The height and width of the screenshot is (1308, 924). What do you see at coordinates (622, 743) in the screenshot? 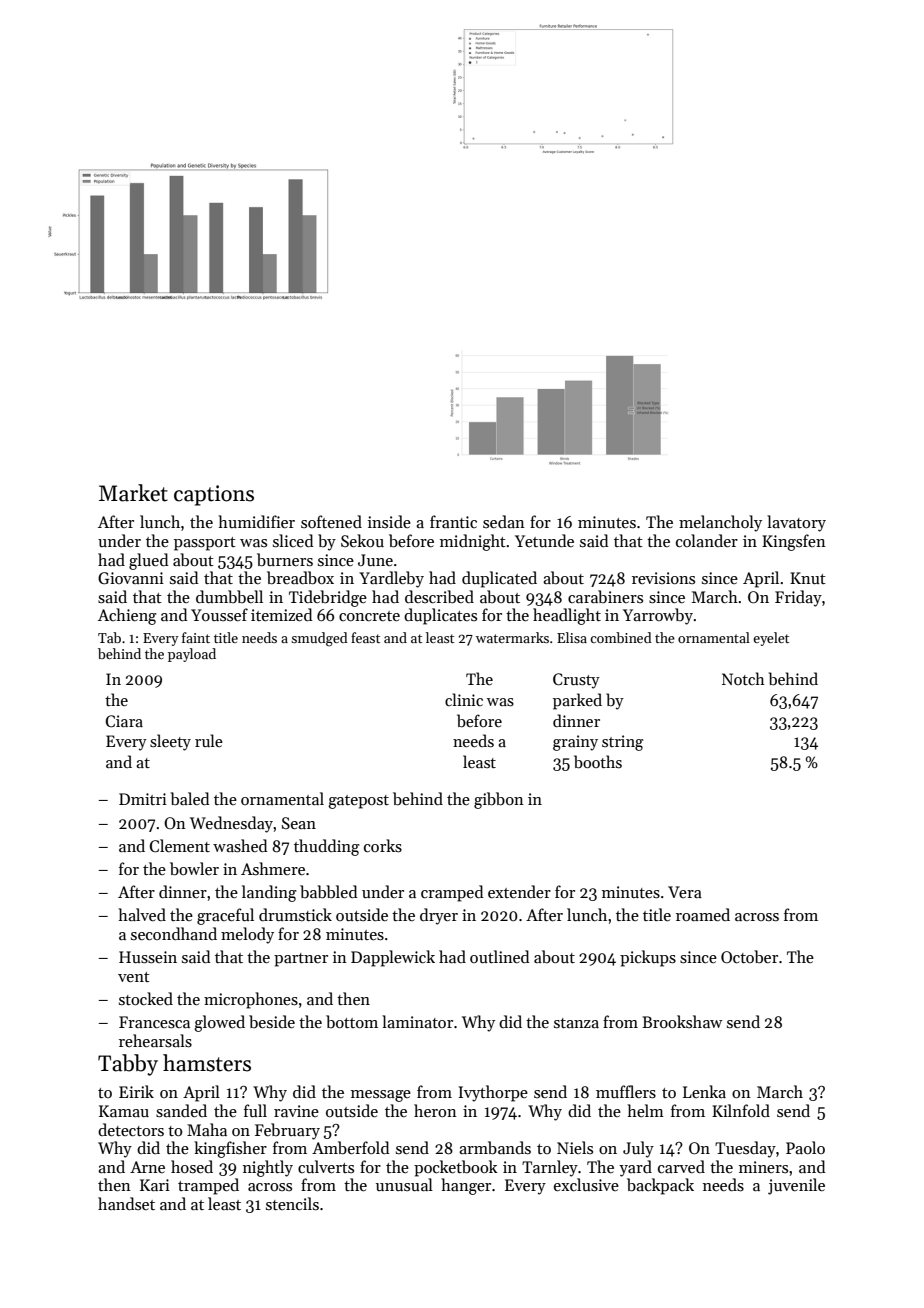
I see `string` at bounding box center [622, 743].
